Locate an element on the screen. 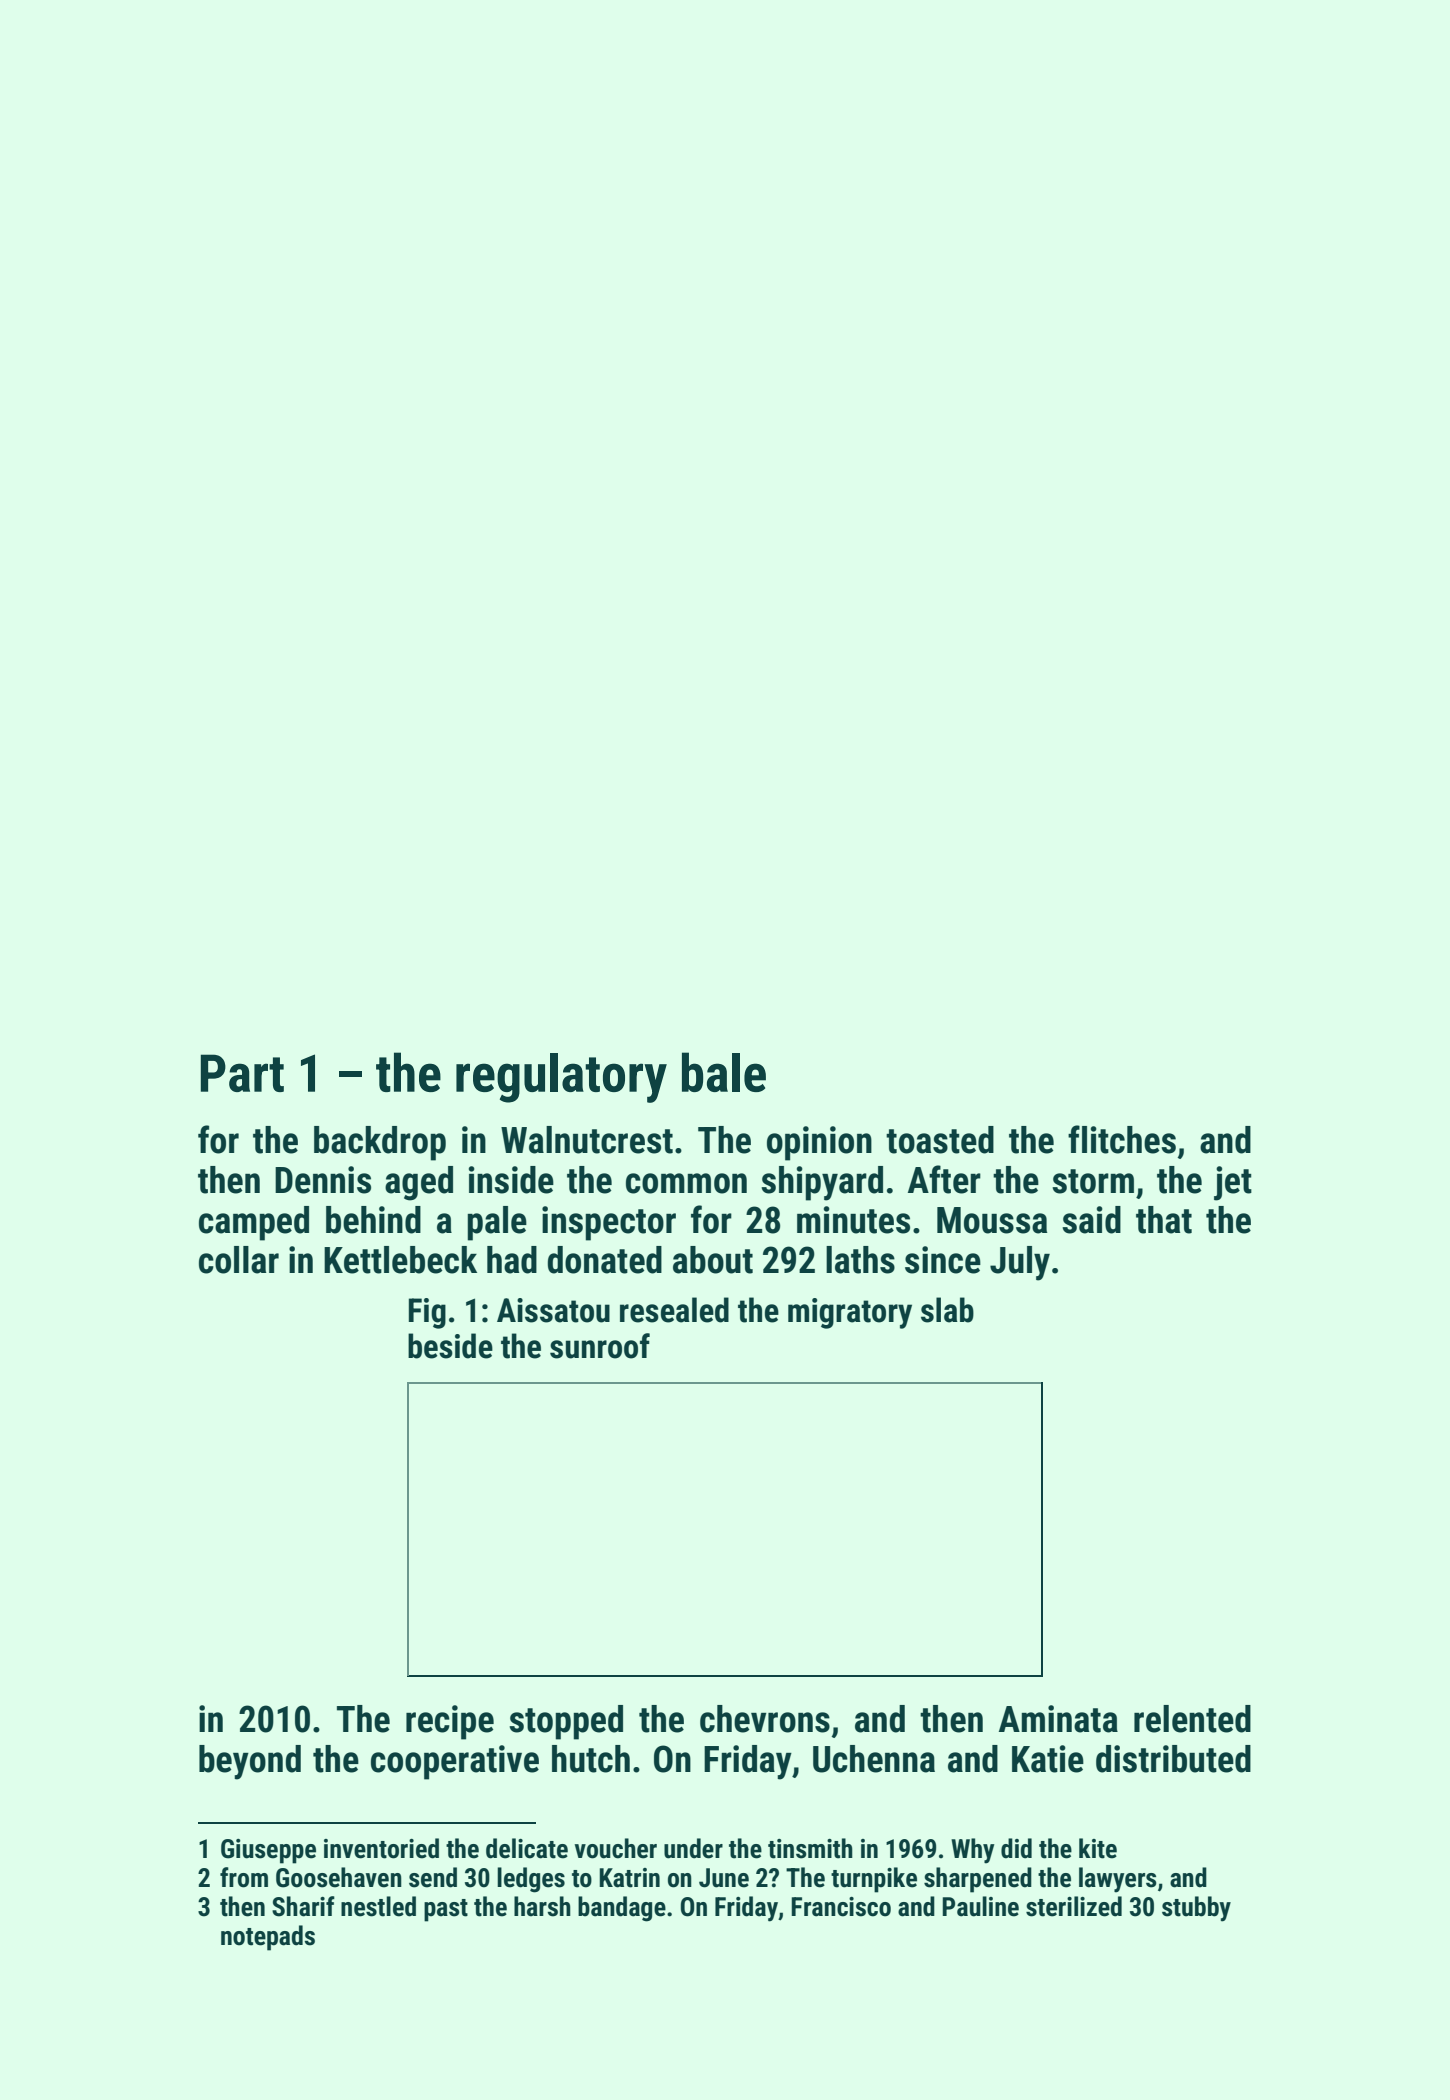  relented is located at coordinates (1192, 1719).
